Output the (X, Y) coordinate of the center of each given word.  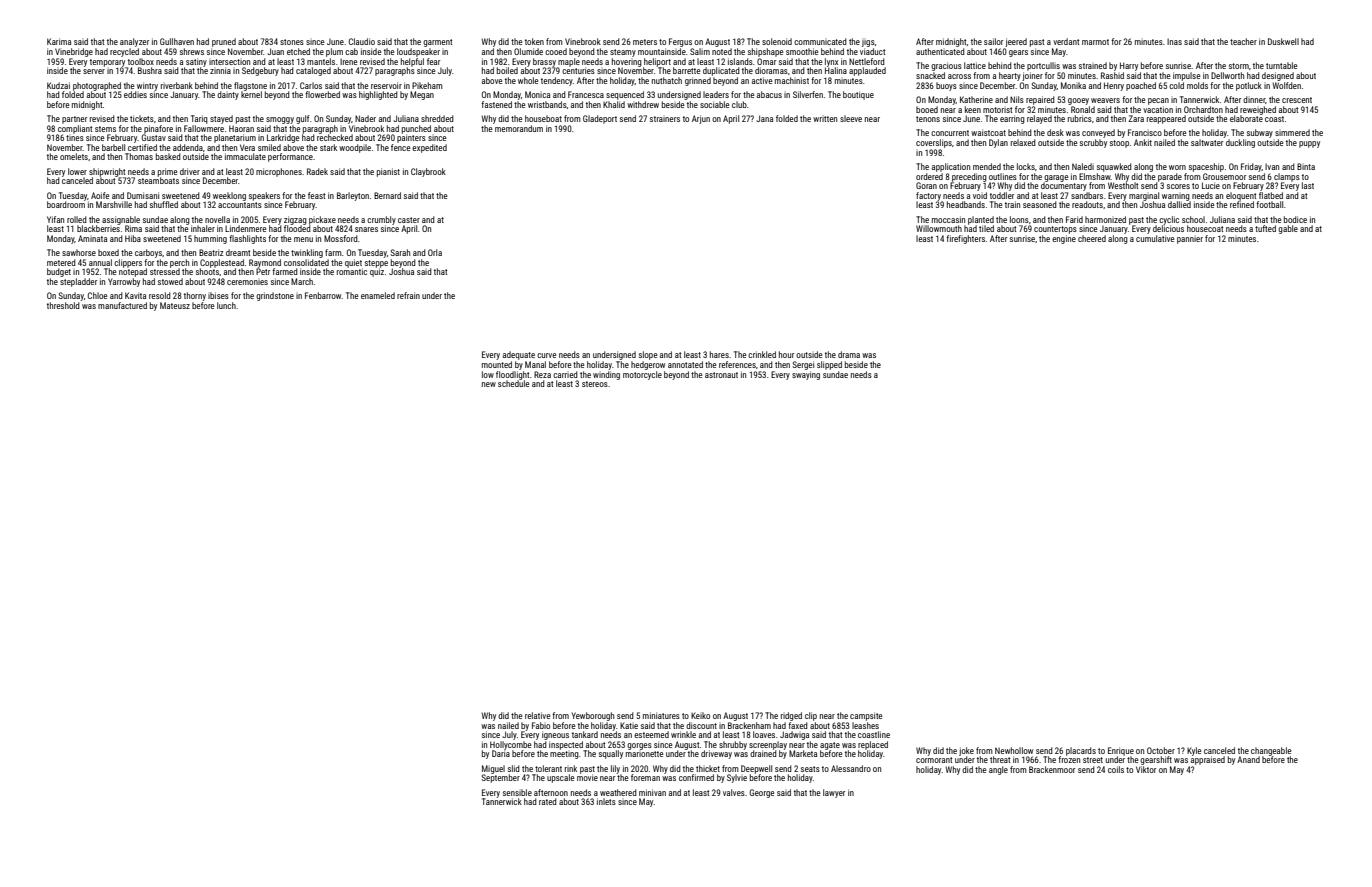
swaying (806, 375)
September (500, 778)
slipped (829, 365)
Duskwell (1283, 41)
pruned (224, 42)
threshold (63, 305)
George (762, 793)
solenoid (777, 41)
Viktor (1146, 769)
